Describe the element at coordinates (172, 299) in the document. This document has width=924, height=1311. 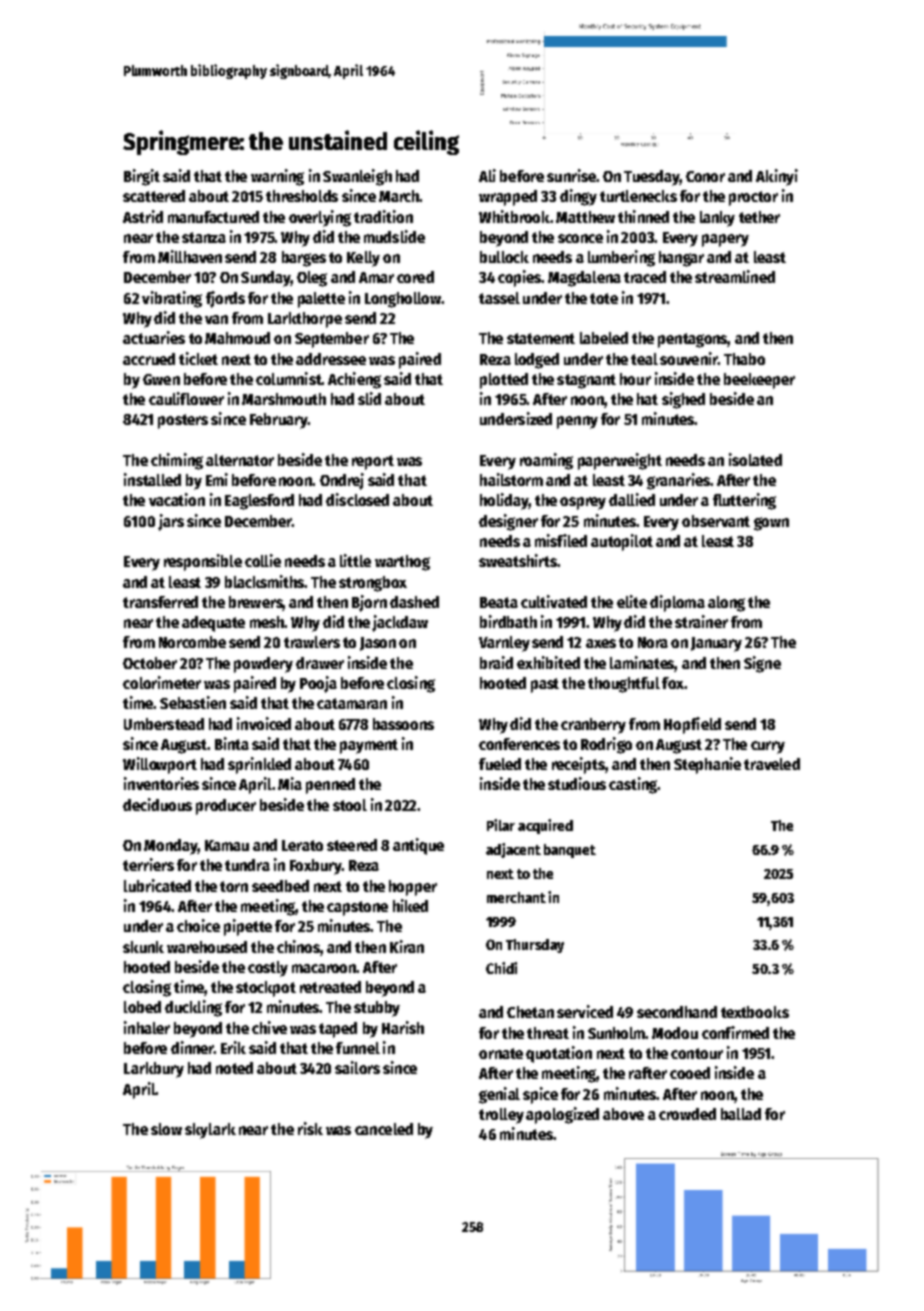
I see `vibrating` at that location.
